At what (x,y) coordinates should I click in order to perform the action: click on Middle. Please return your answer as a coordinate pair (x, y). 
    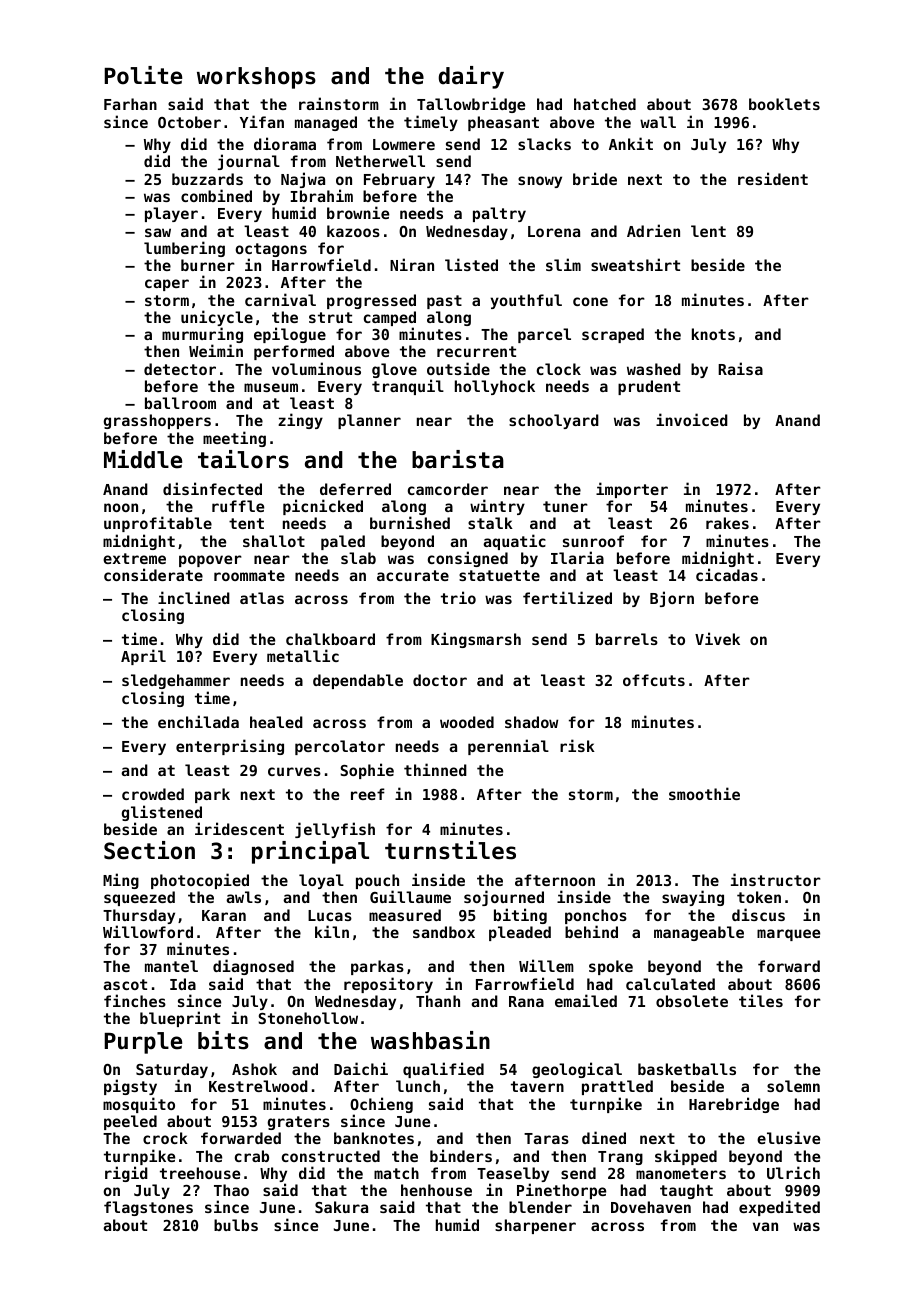
    Looking at the image, I should click on (143, 459).
